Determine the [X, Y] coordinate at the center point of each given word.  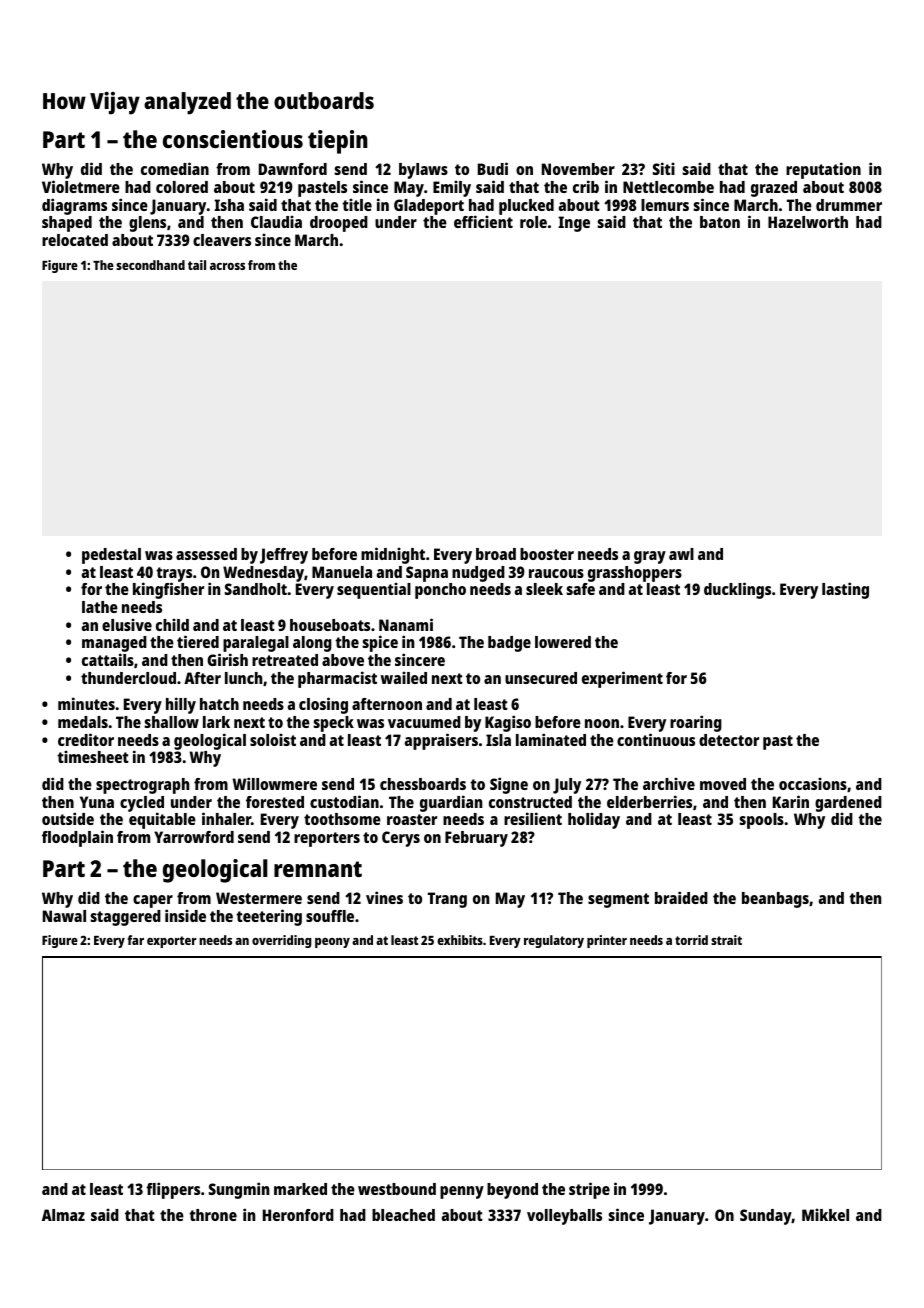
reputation [823, 170]
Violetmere [81, 186]
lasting [845, 590]
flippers [173, 1190]
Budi [493, 168]
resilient [533, 818]
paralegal [256, 644]
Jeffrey [284, 556]
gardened [848, 804]
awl [681, 554]
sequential [374, 590]
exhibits [460, 940]
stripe [589, 1190]
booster [547, 554]
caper [153, 901]
